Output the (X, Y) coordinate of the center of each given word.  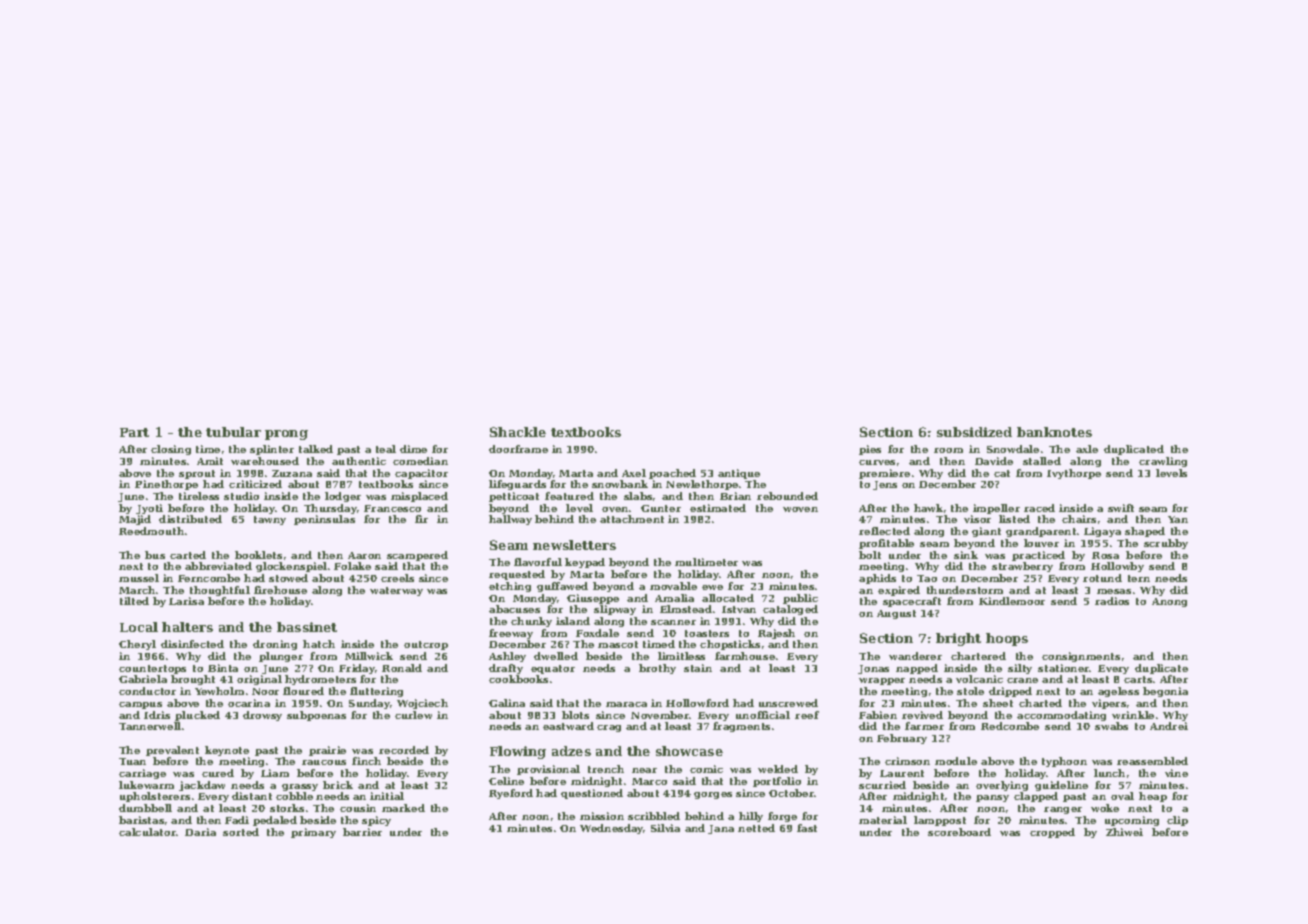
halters (187, 627)
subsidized (974, 432)
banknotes (1054, 432)
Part (134, 432)
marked (403, 808)
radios (1112, 601)
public (800, 599)
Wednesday (611, 829)
